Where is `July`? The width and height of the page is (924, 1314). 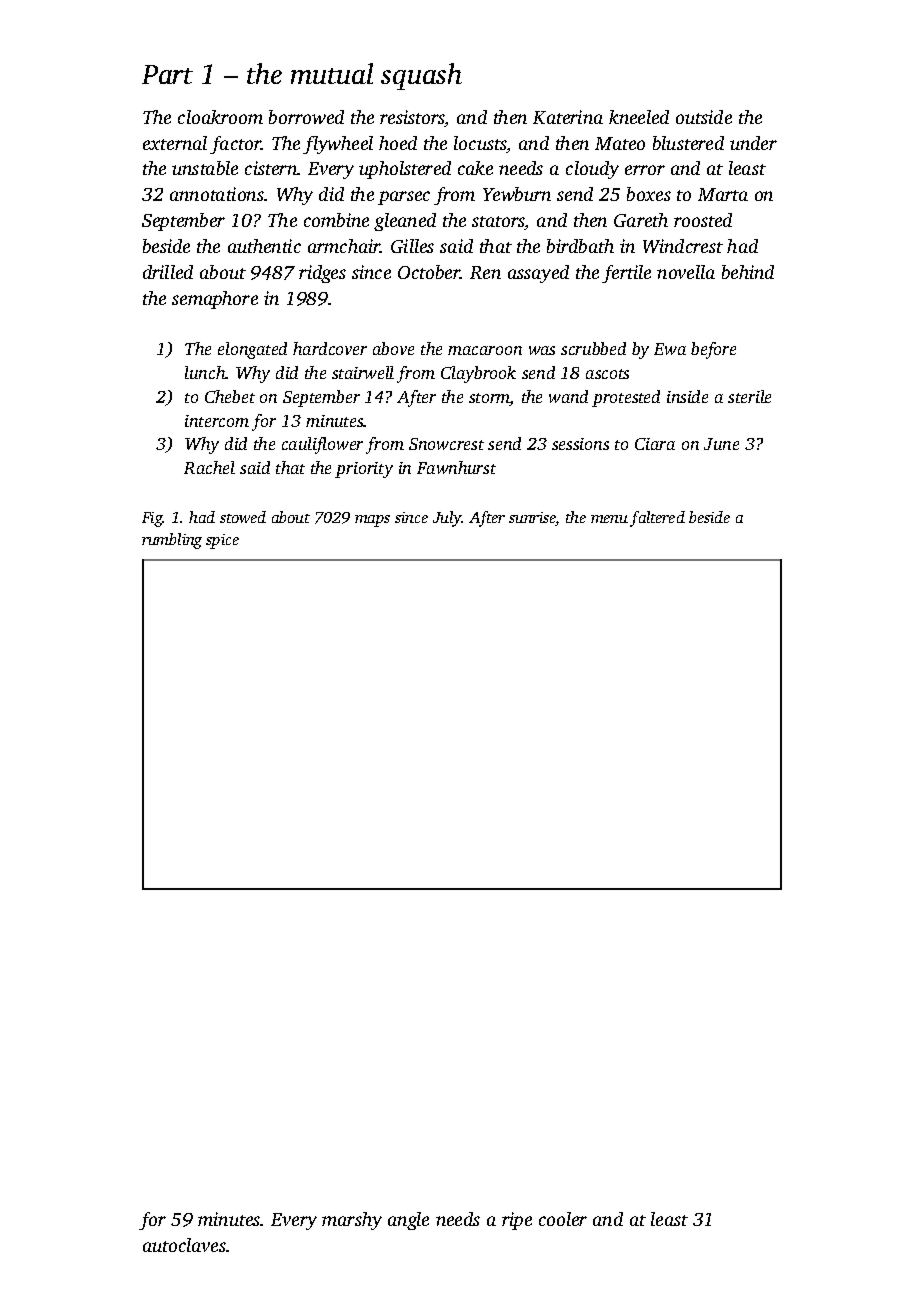 July is located at coordinates (447, 519).
